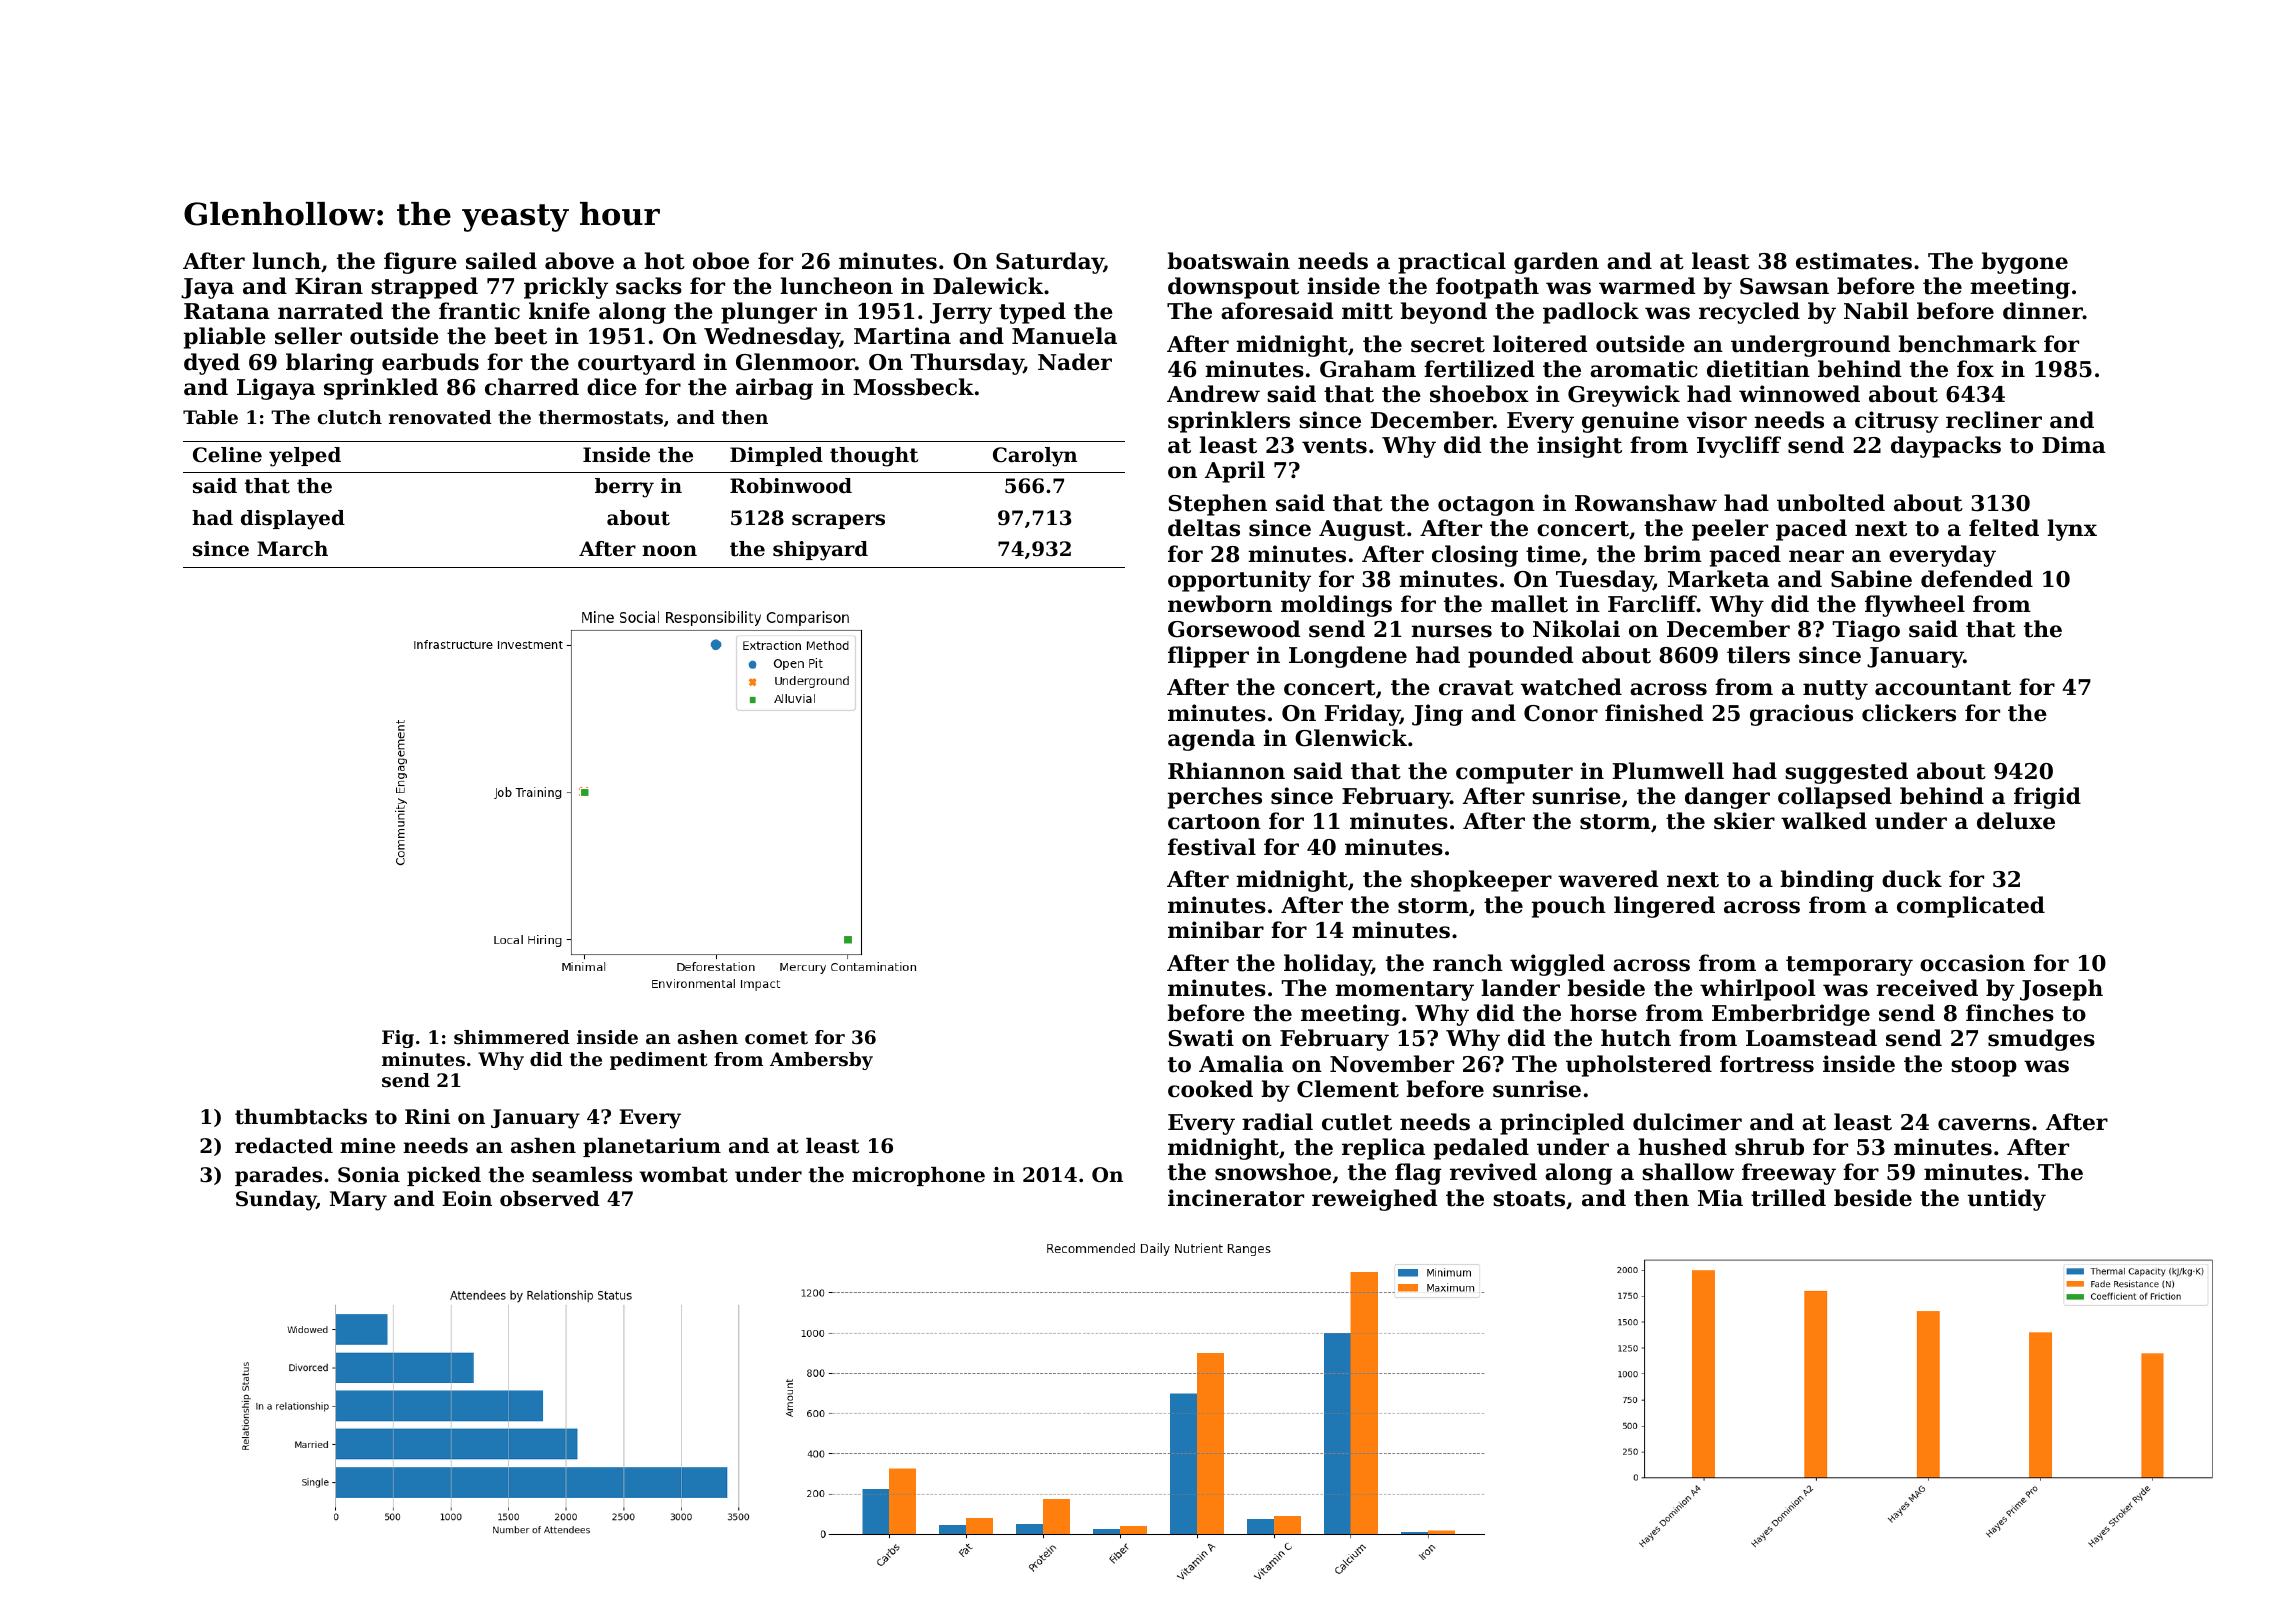  What do you see at coordinates (1226, 771) in the screenshot?
I see `Rhiannon` at bounding box center [1226, 771].
